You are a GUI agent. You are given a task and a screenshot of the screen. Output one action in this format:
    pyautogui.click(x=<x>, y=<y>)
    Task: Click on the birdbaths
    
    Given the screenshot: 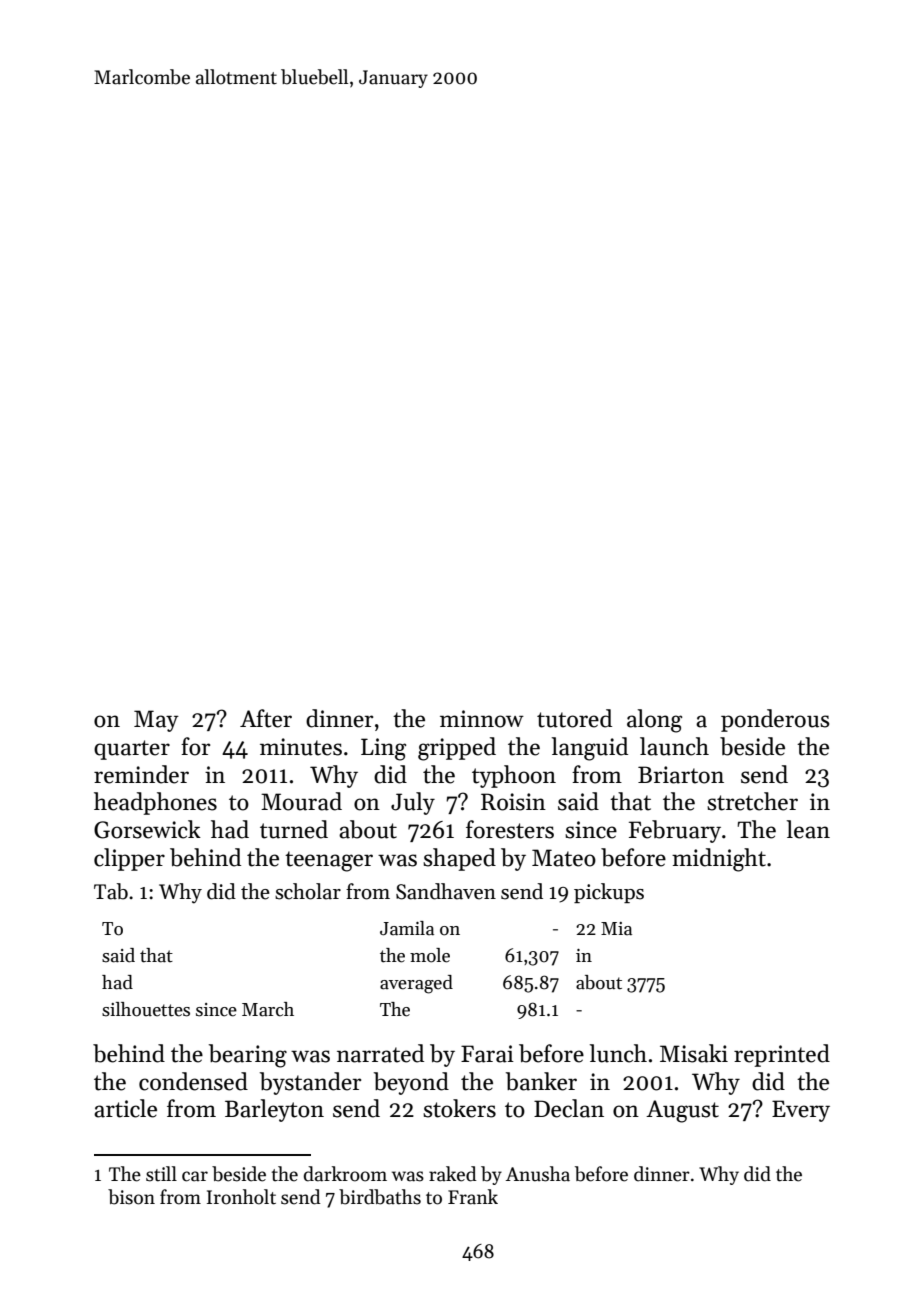 What is the action you would take?
    pyautogui.click(x=380, y=1197)
